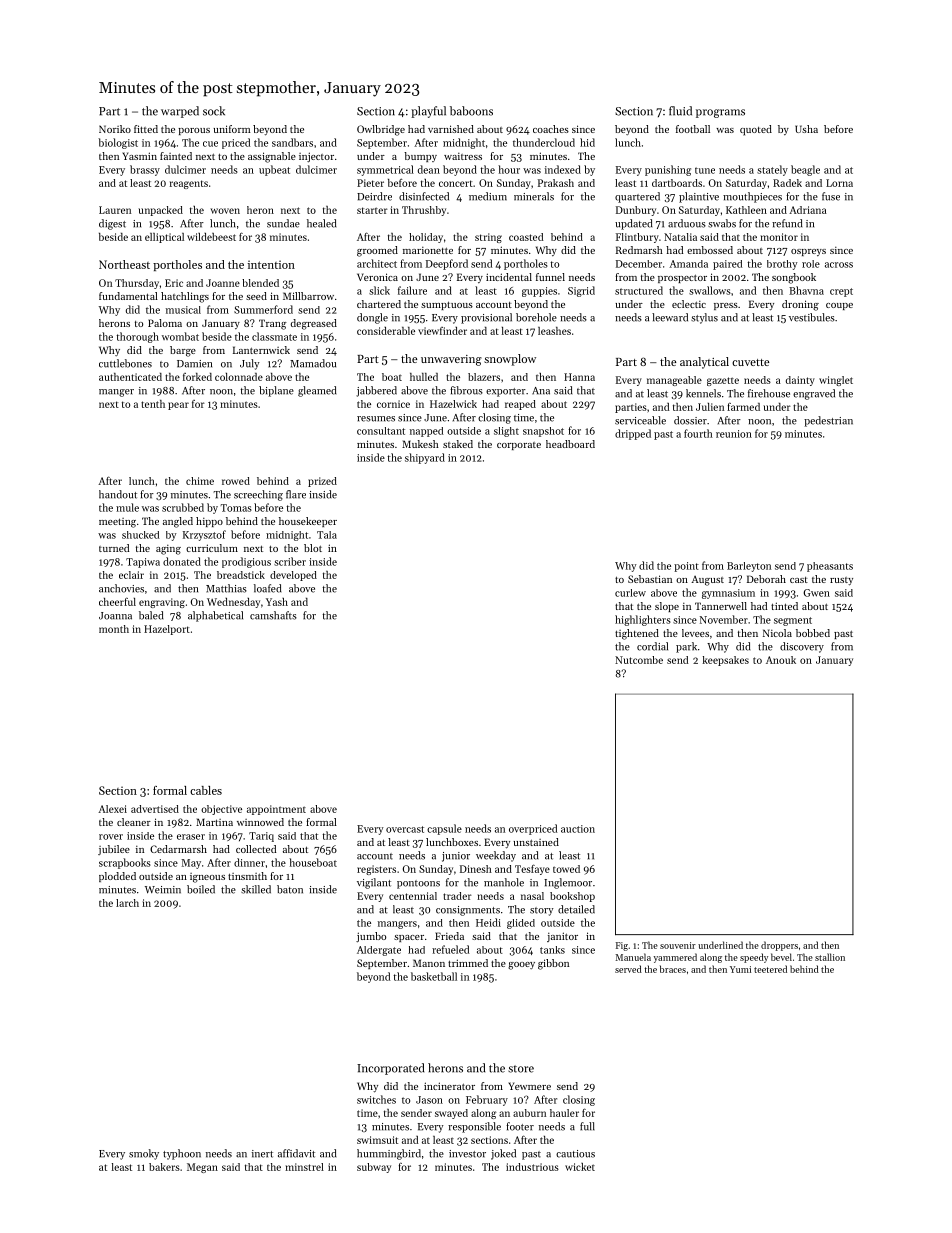 The image size is (952, 1233). I want to click on punishing, so click(668, 170).
